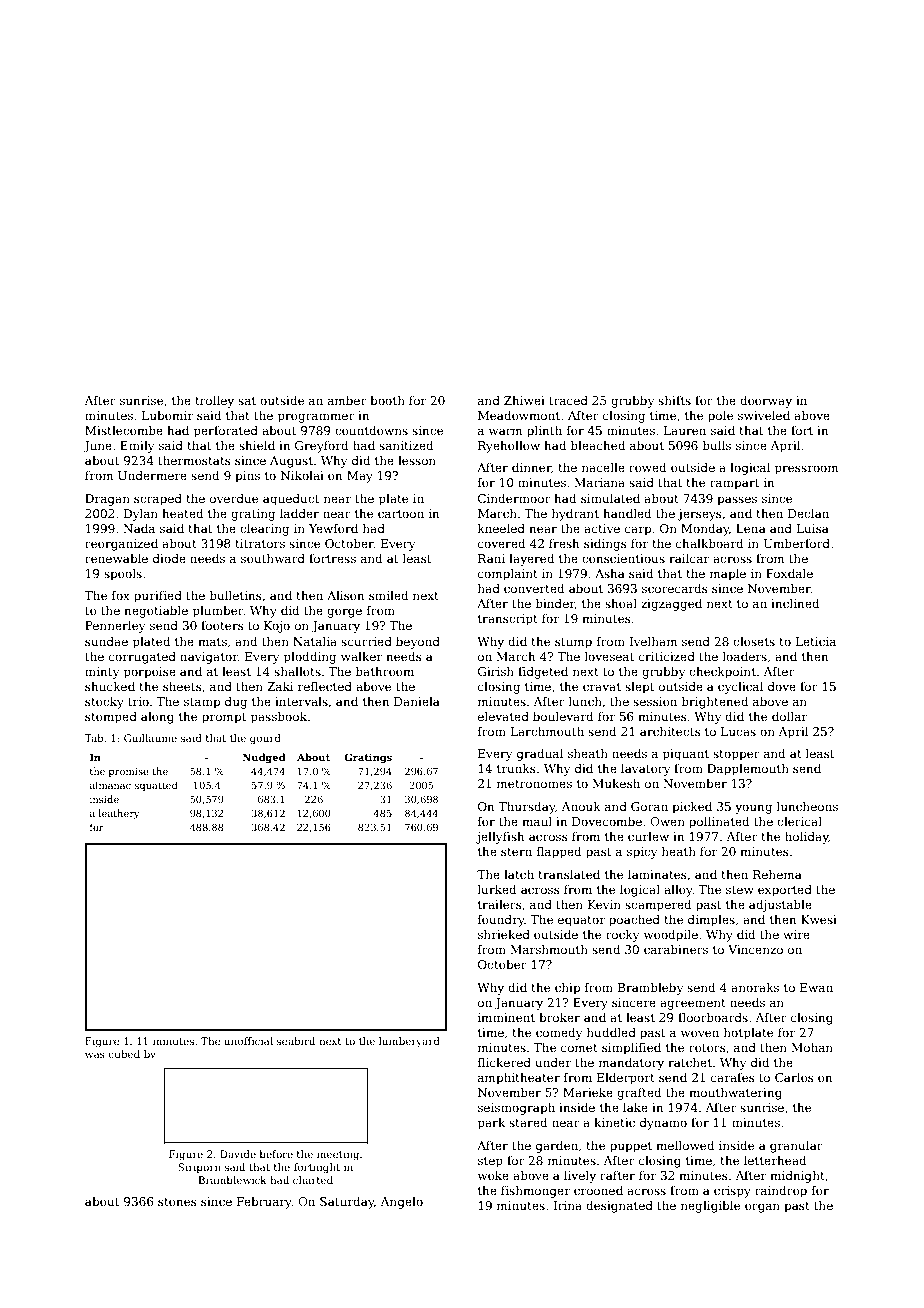 The image size is (924, 1308). I want to click on February, so click(264, 1203).
